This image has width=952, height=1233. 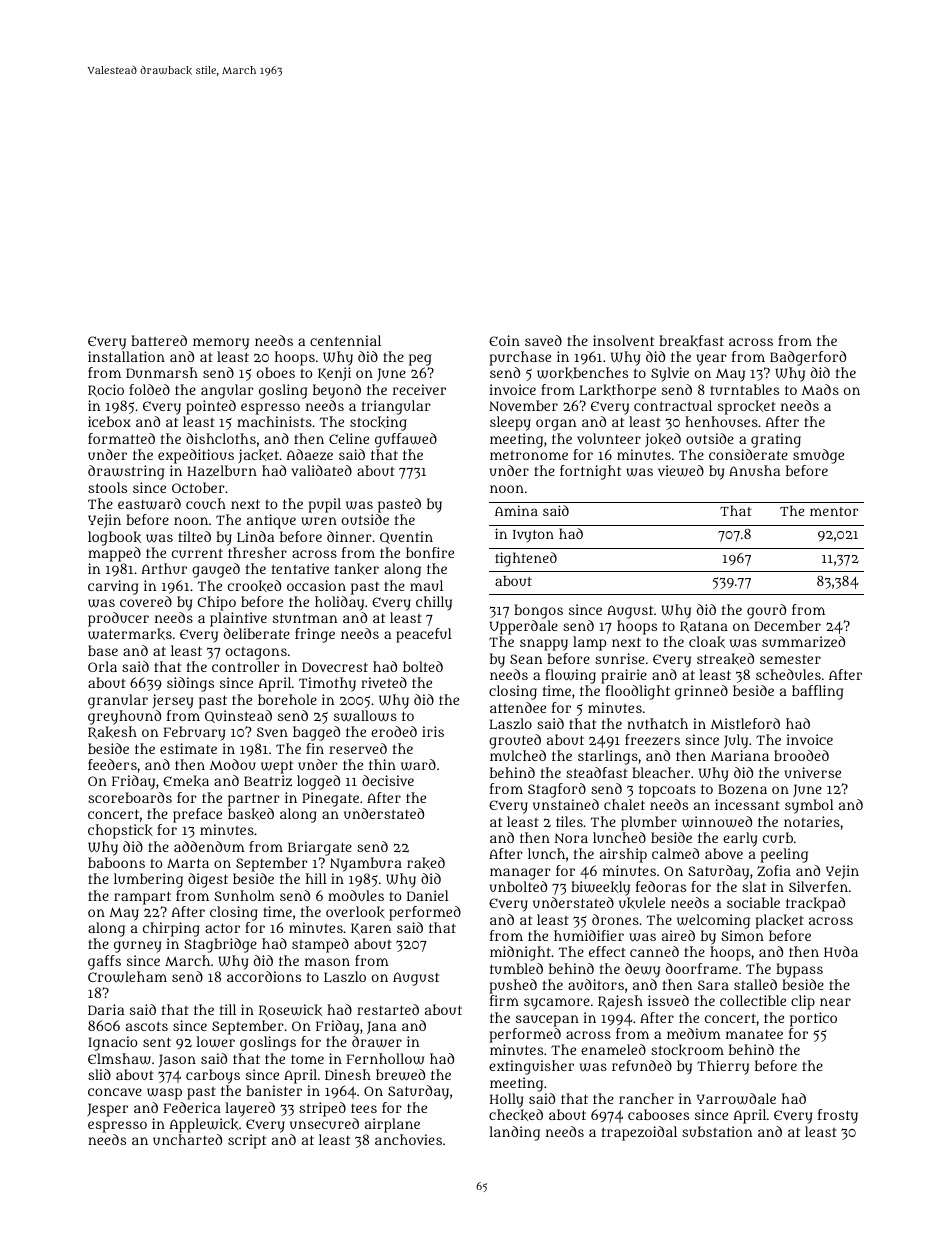 What do you see at coordinates (385, 1059) in the image?
I see `Fernhollow` at bounding box center [385, 1059].
